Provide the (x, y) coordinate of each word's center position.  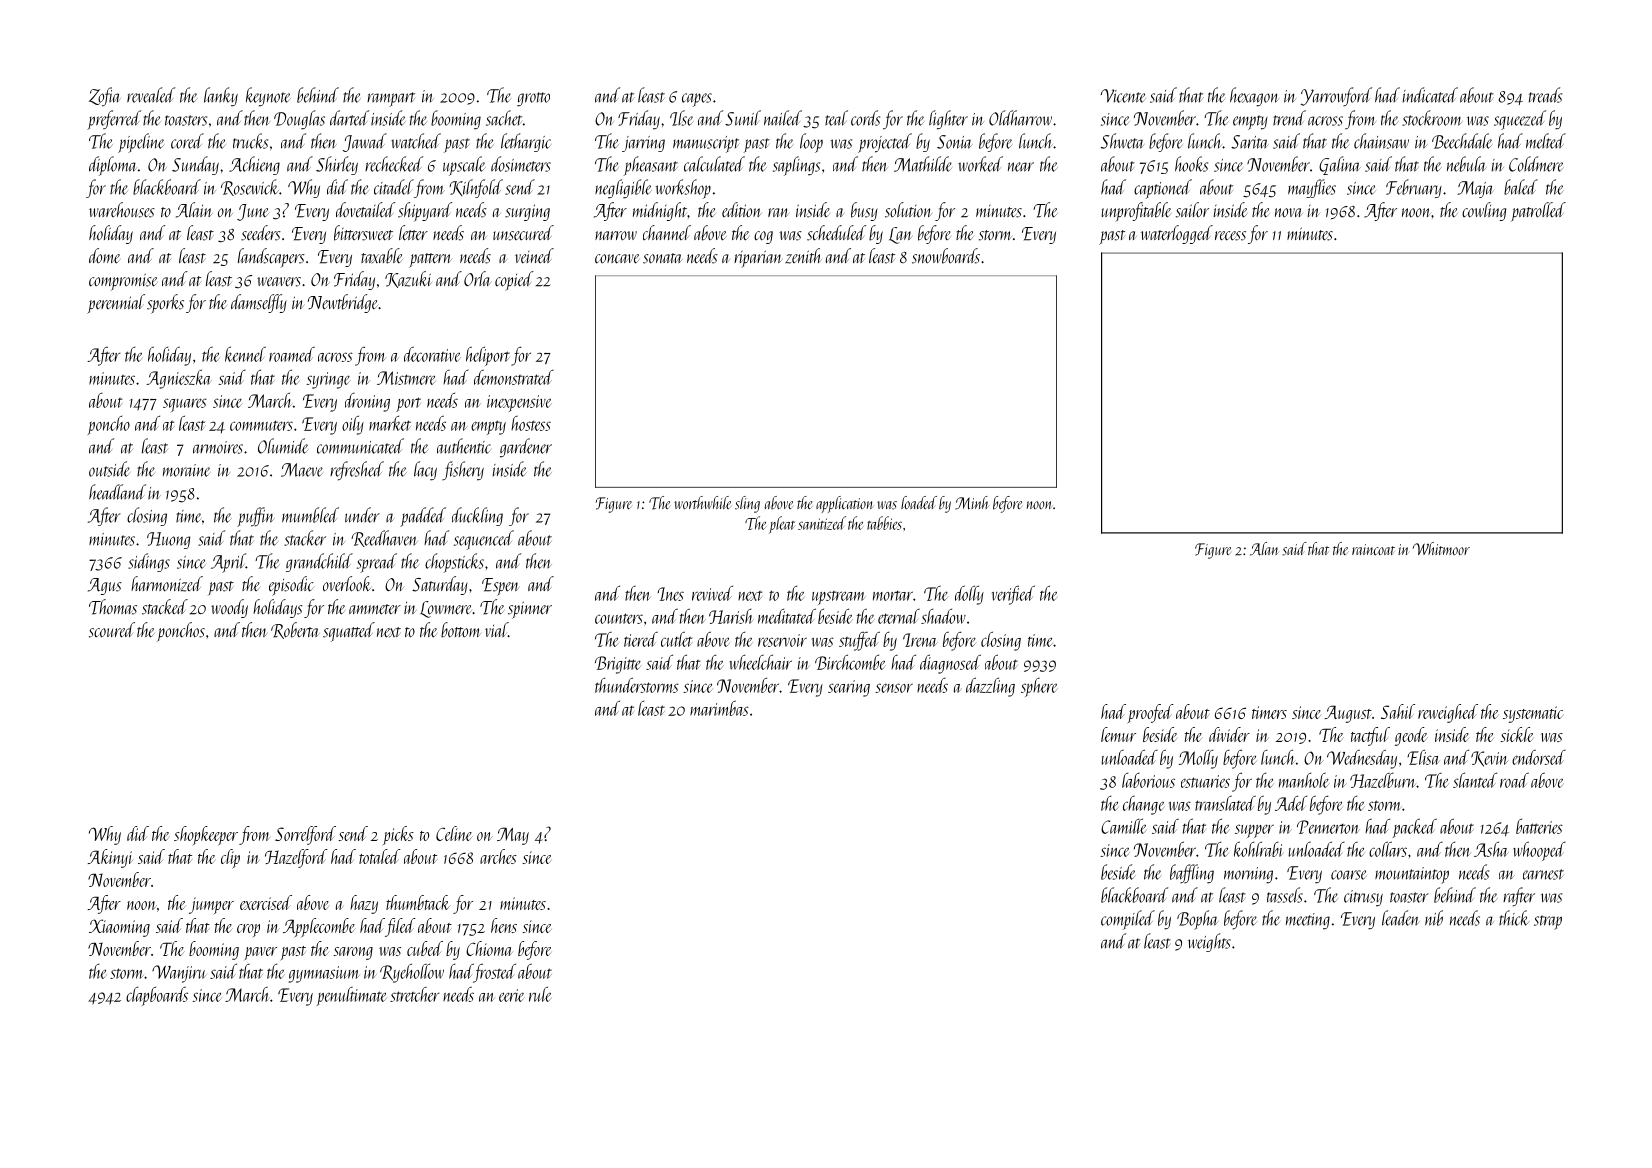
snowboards (946, 256)
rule (540, 994)
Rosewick (250, 187)
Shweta (1122, 141)
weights (1209, 942)
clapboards (157, 996)
